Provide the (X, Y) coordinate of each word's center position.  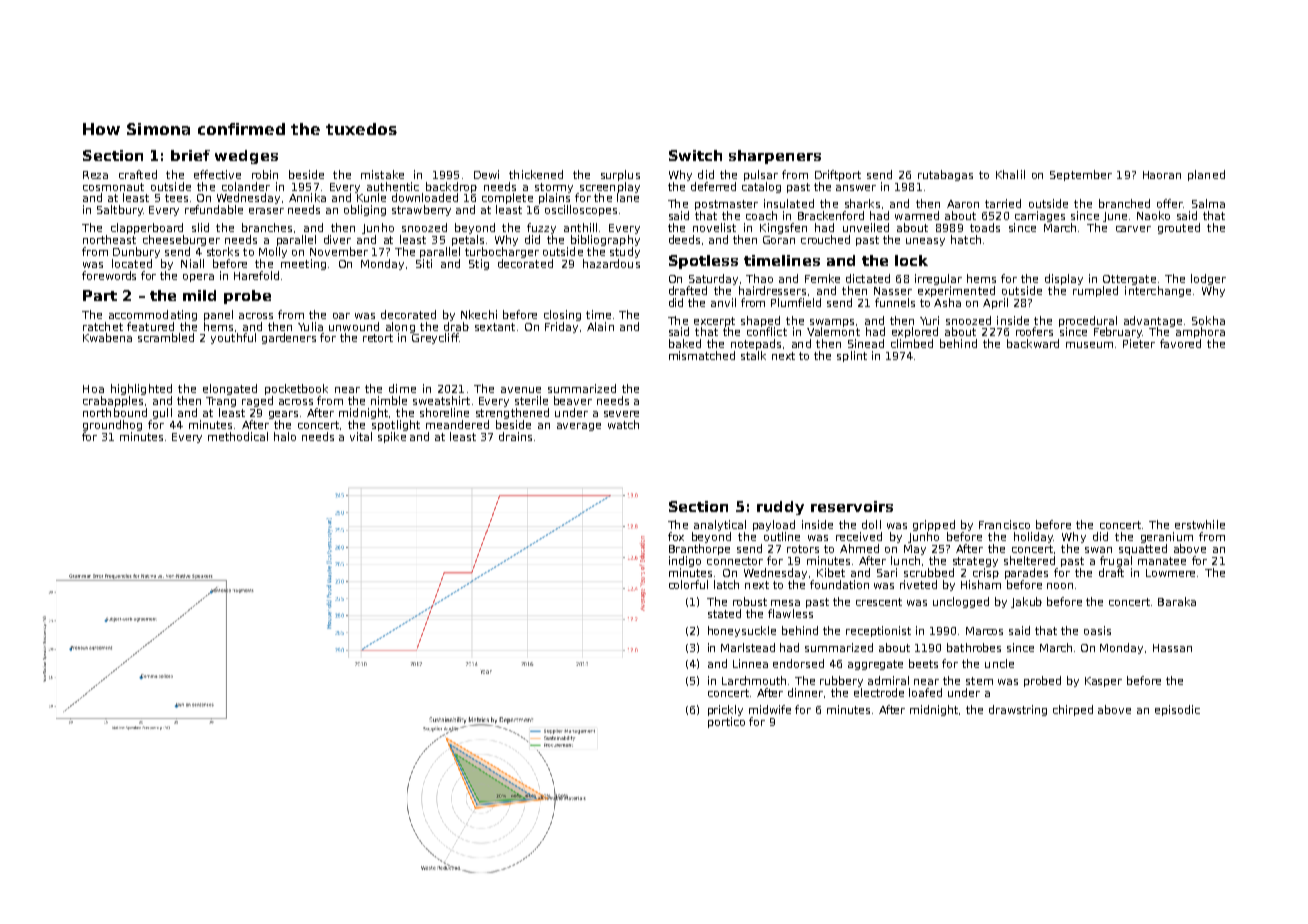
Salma (1208, 203)
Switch (695, 155)
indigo (685, 561)
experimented (956, 291)
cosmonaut (113, 187)
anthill (580, 227)
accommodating (153, 315)
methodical (238, 436)
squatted (1143, 549)
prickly (725, 710)
